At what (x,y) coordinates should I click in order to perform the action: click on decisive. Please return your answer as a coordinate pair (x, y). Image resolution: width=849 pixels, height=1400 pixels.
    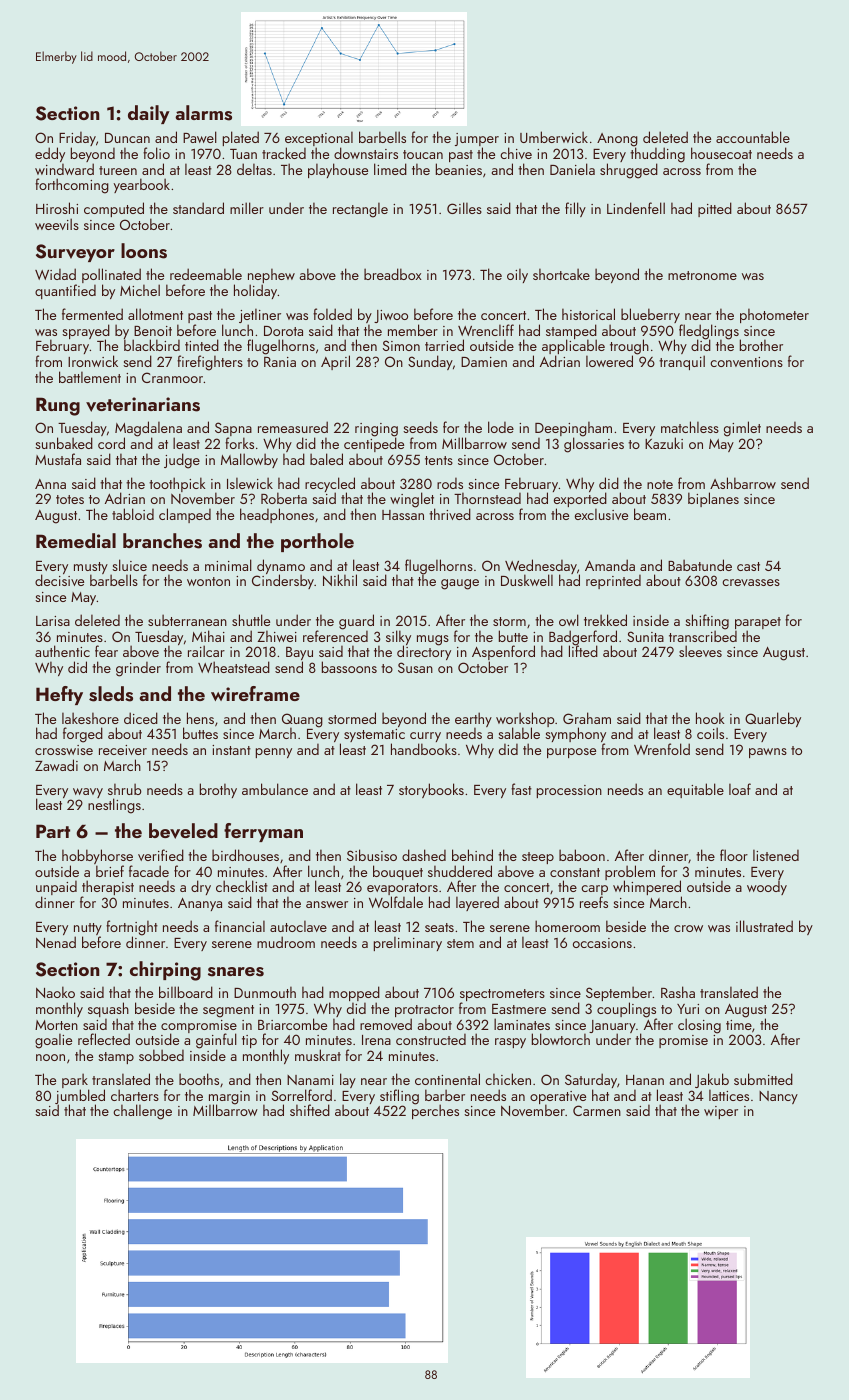
    Looking at the image, I should click on (59, 580).
